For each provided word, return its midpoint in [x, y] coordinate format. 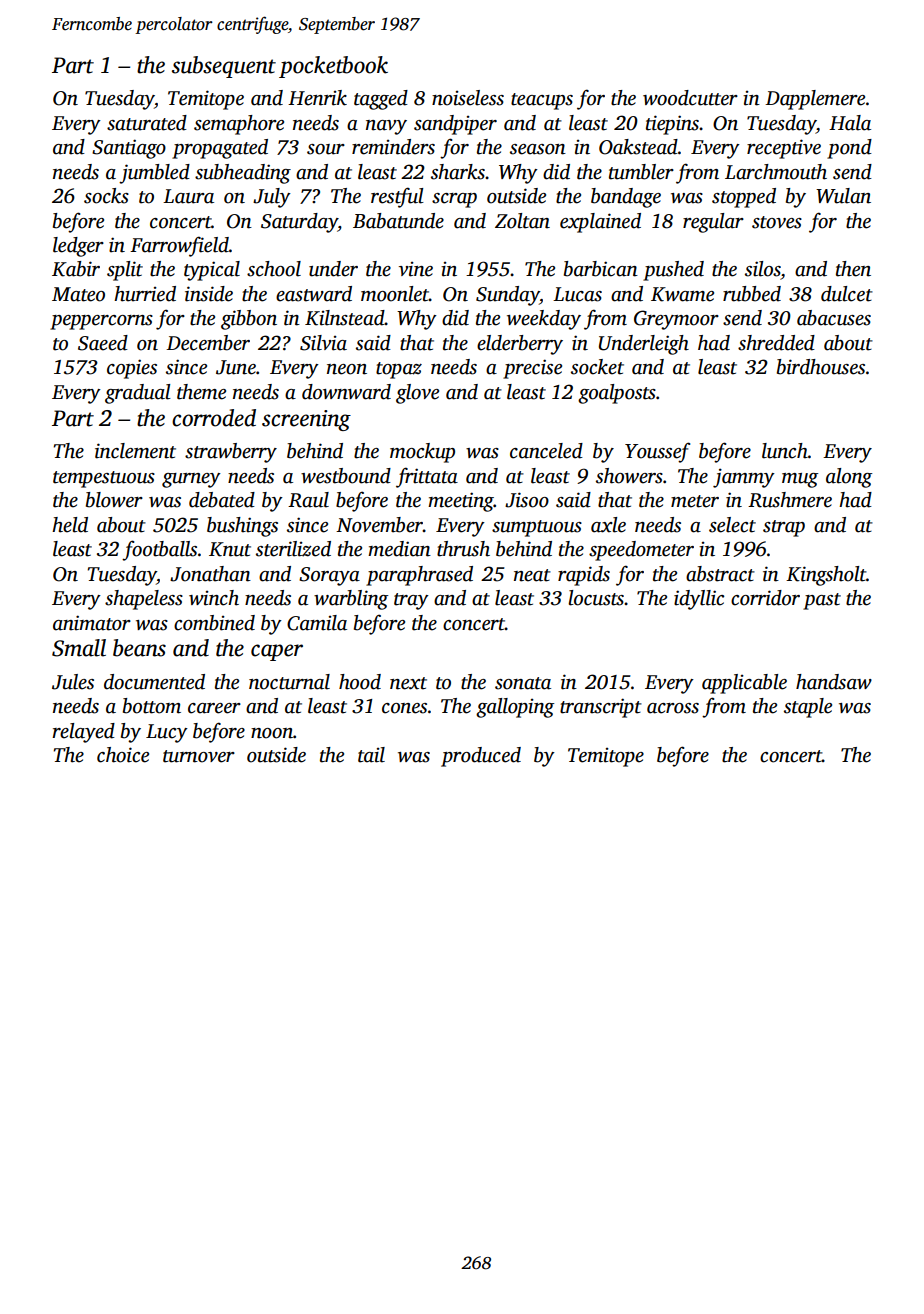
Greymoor [676, 320]
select [732, 525]
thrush [463, 549]
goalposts [617, 394]
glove [417, 394]
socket [597, 367]
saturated [147, 123]
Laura [188, 196]
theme [201, 392]
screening [306, 420]
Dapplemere [815, 100]
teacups [542, 101]
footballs [159, 550]
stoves [777, 222]
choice [123, 755]
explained [600, 223]
